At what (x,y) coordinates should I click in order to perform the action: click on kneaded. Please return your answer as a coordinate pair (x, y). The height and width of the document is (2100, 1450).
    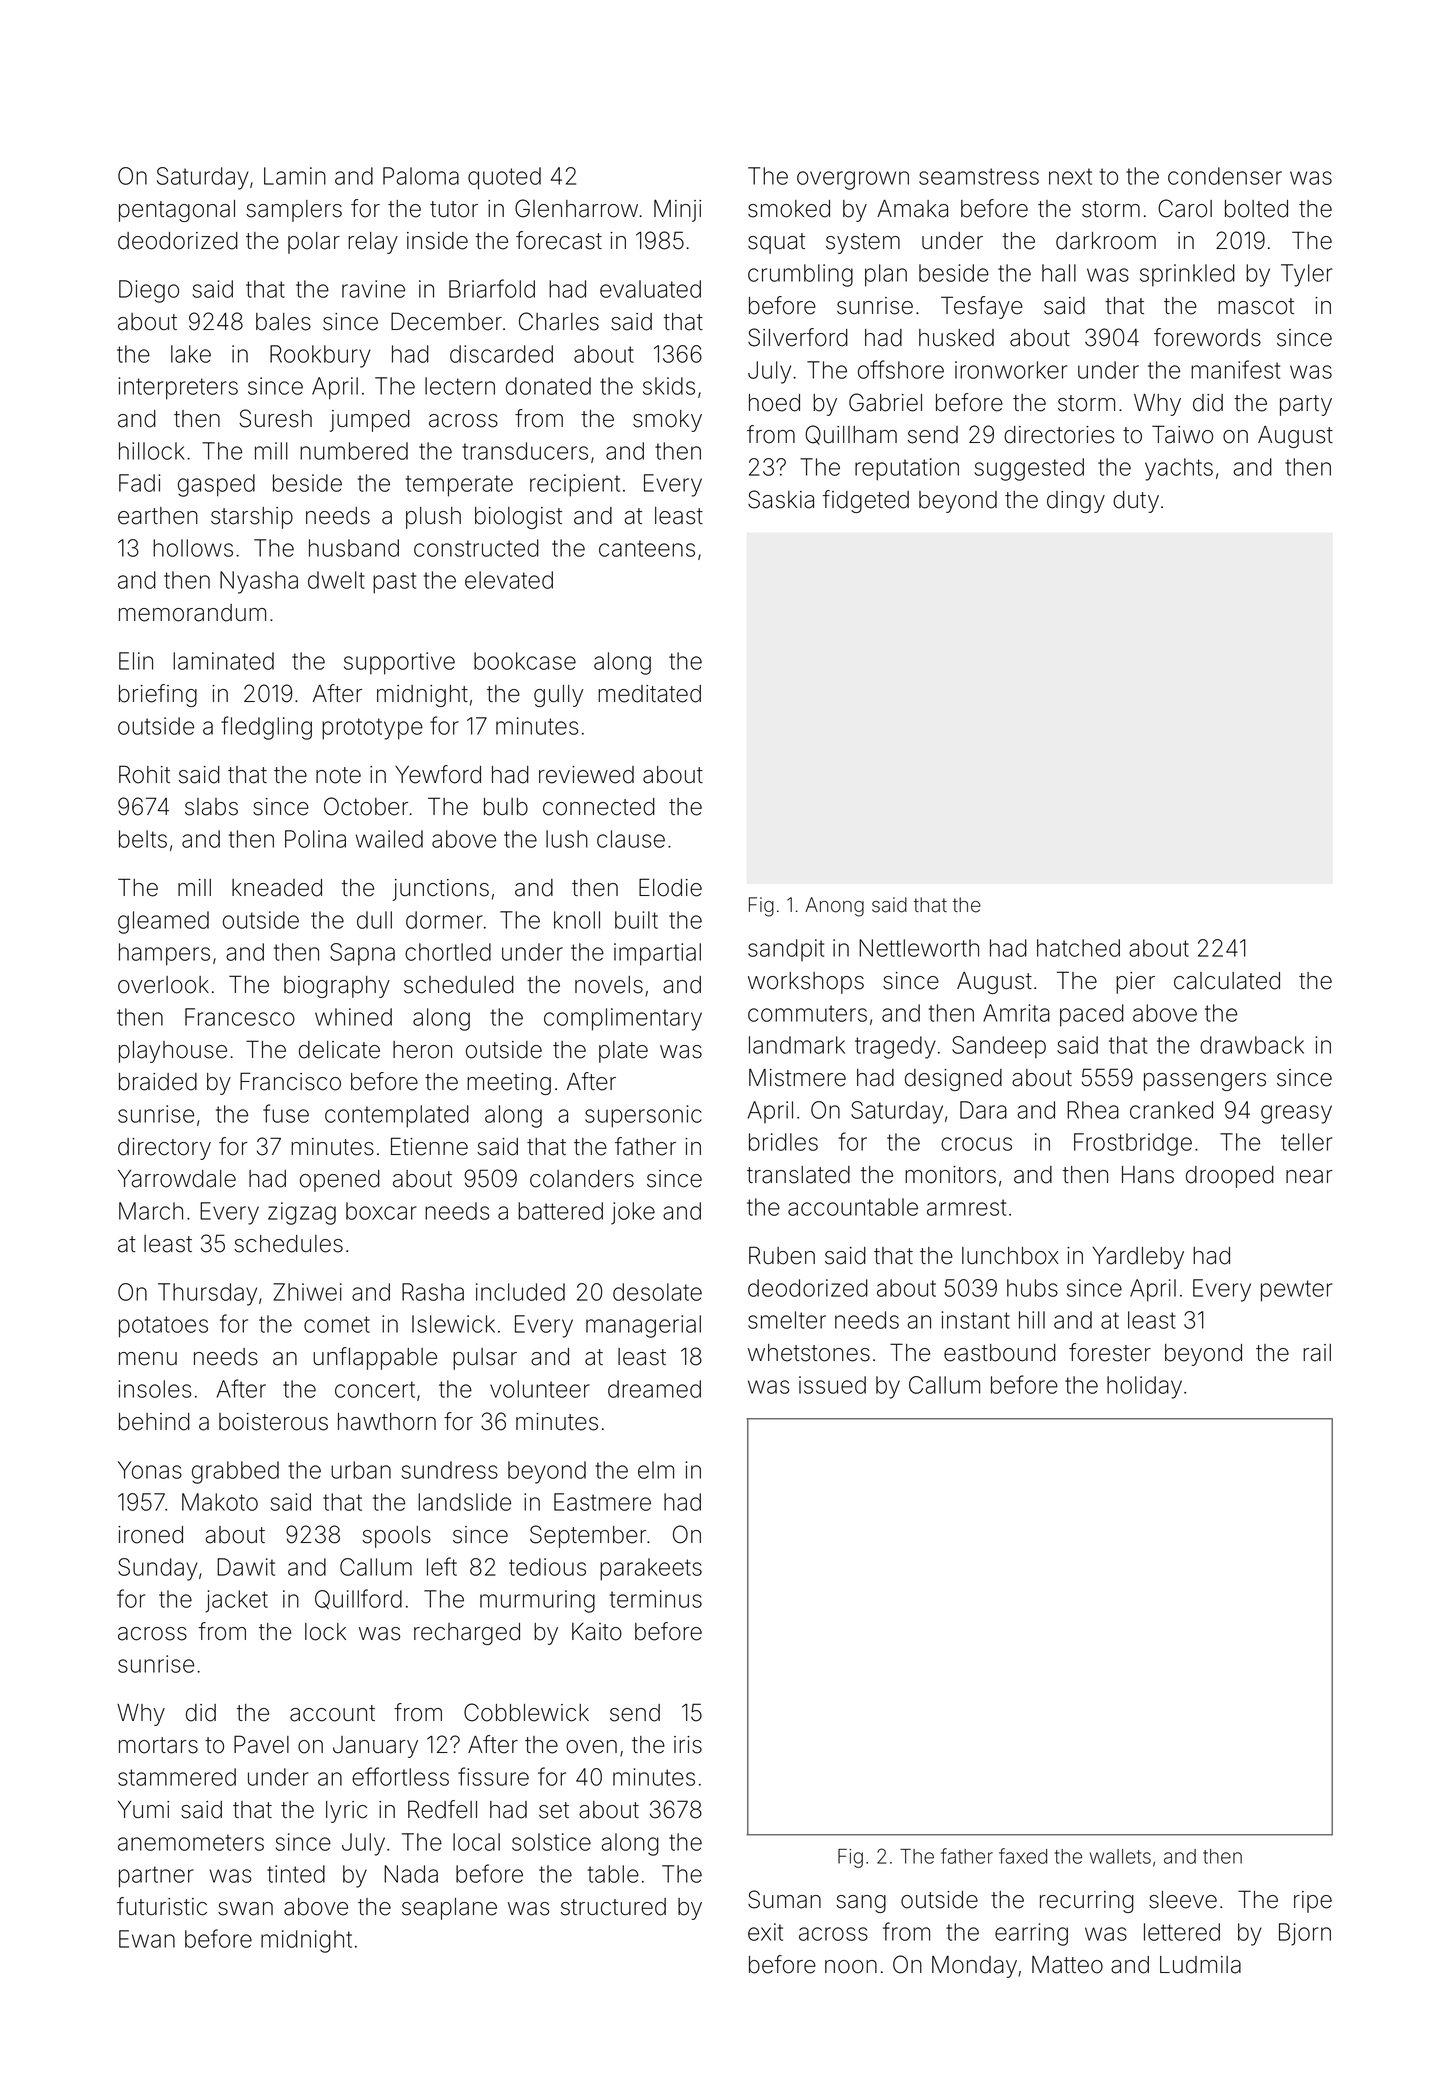
    Looking at the image, I should click on (277, 888).
